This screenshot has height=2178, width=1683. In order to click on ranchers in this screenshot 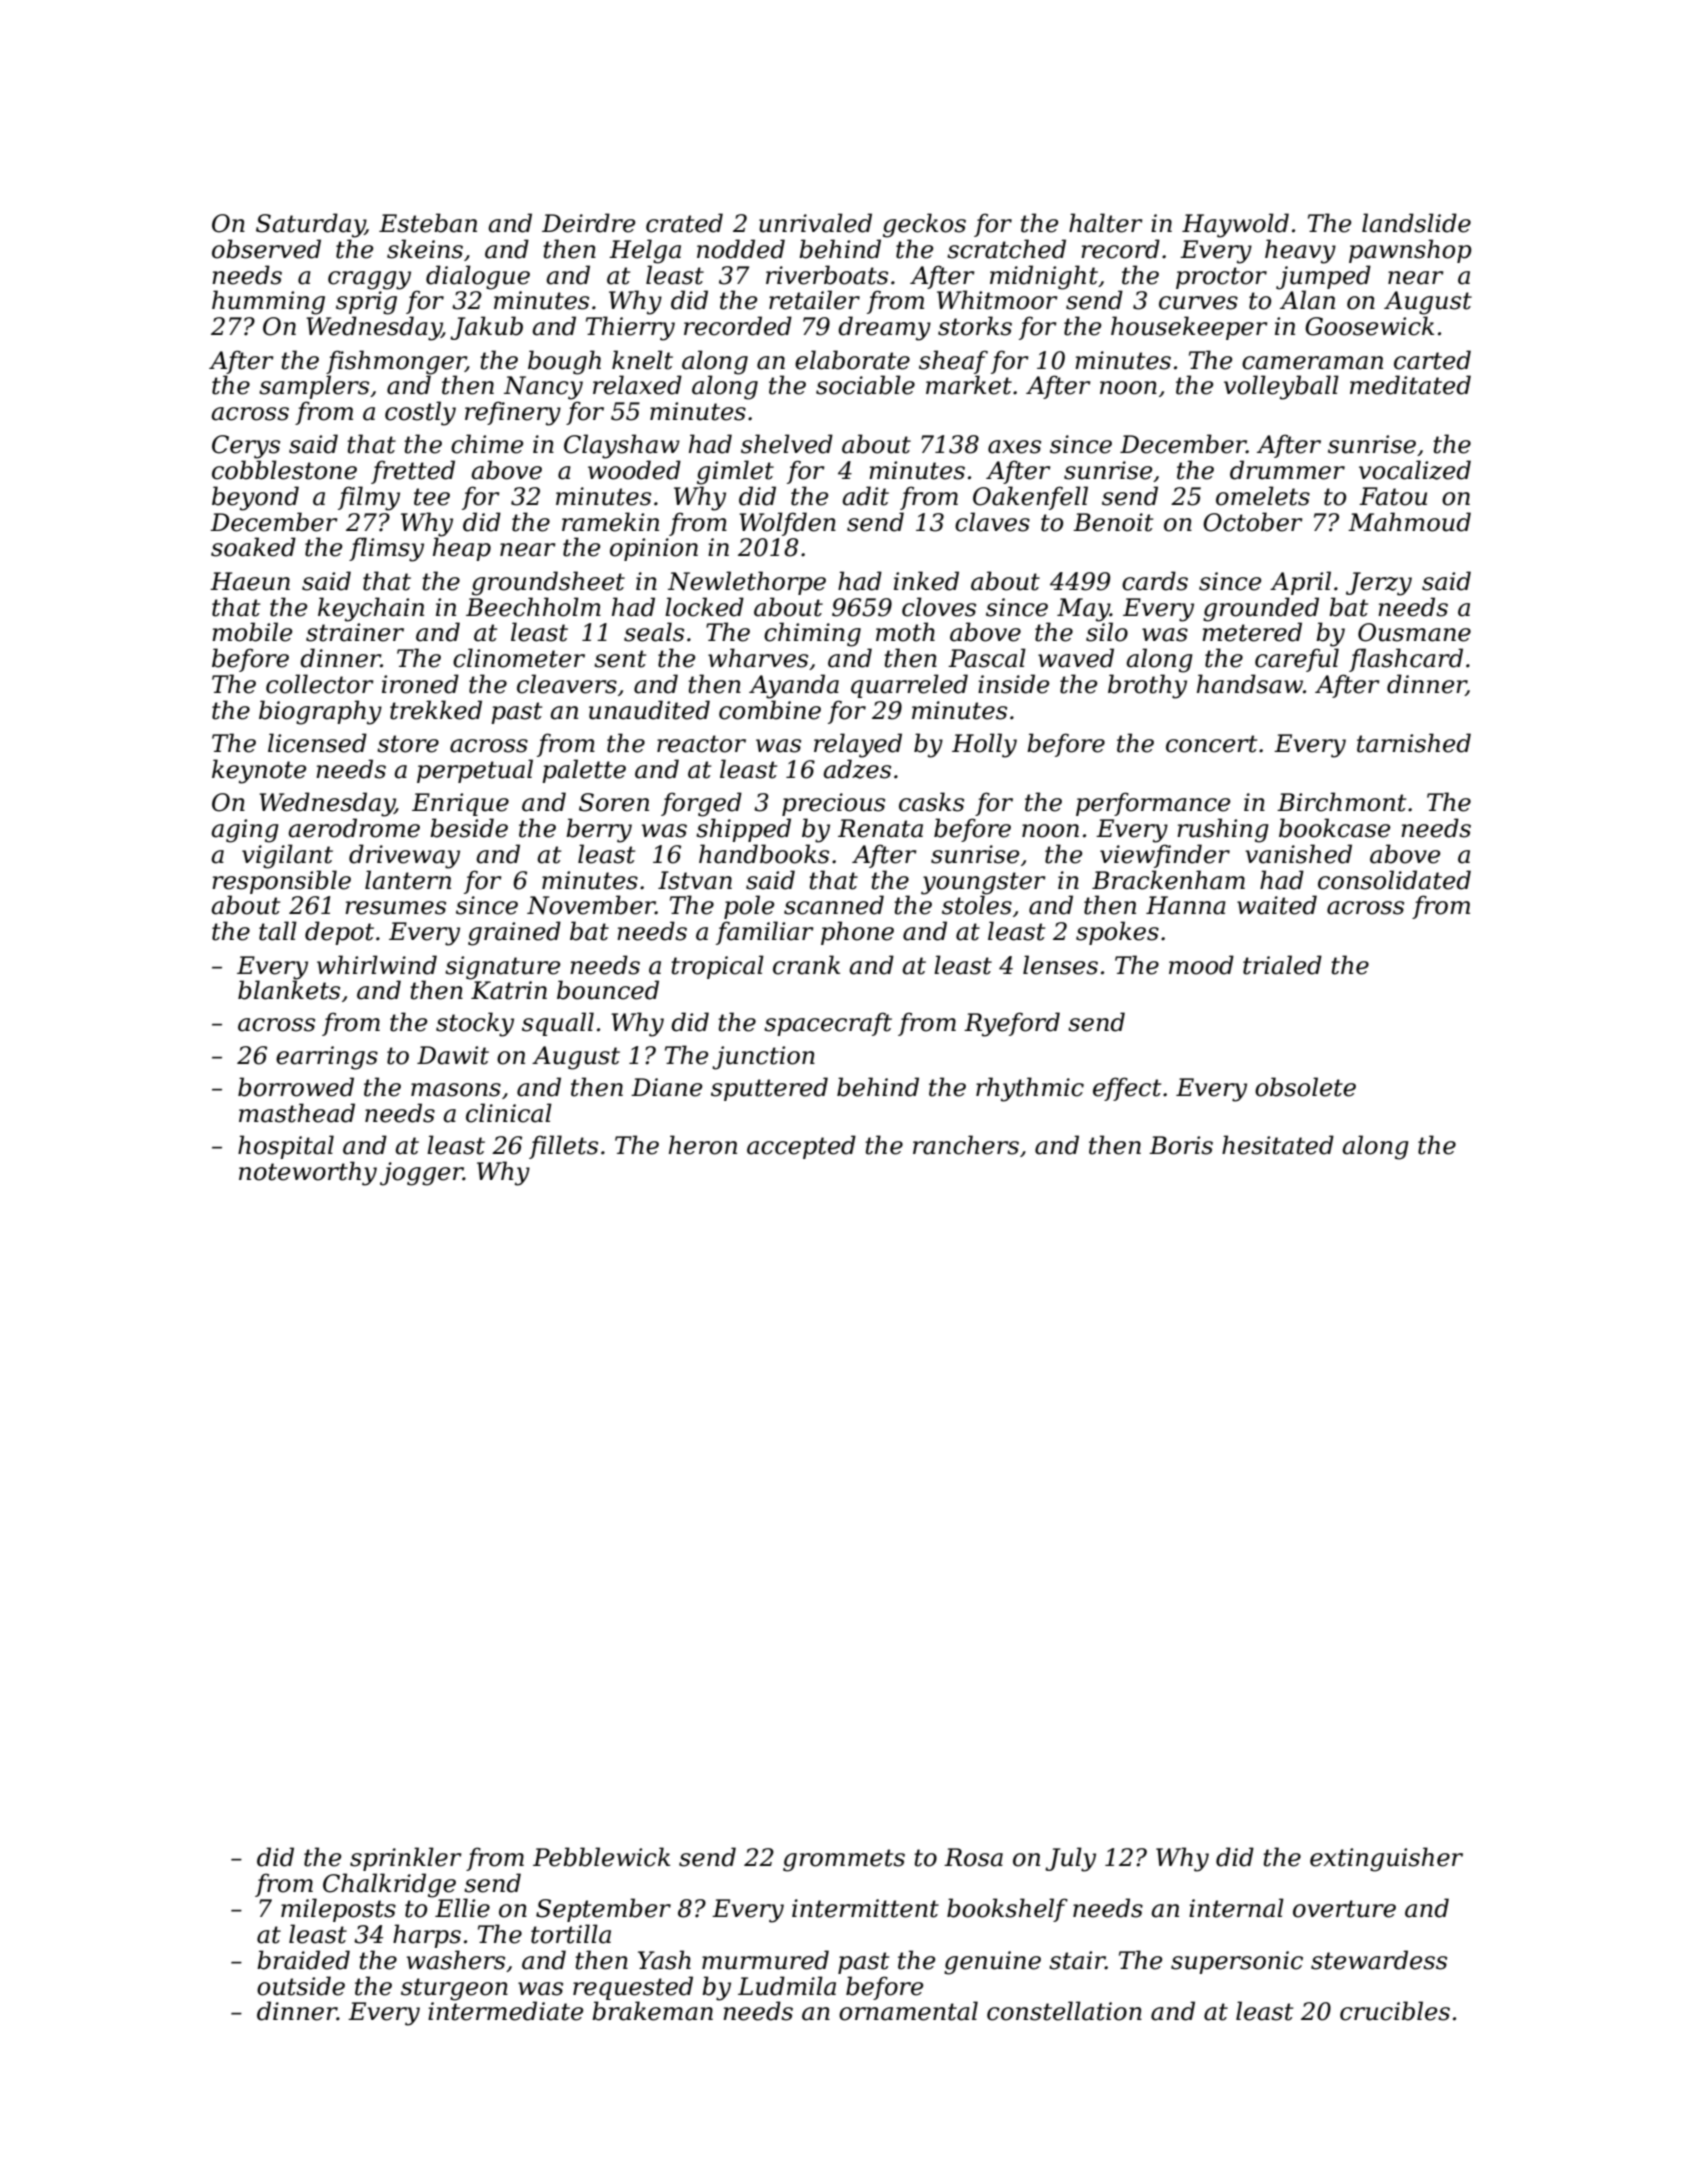, I will do `click(966, 1145)`.
